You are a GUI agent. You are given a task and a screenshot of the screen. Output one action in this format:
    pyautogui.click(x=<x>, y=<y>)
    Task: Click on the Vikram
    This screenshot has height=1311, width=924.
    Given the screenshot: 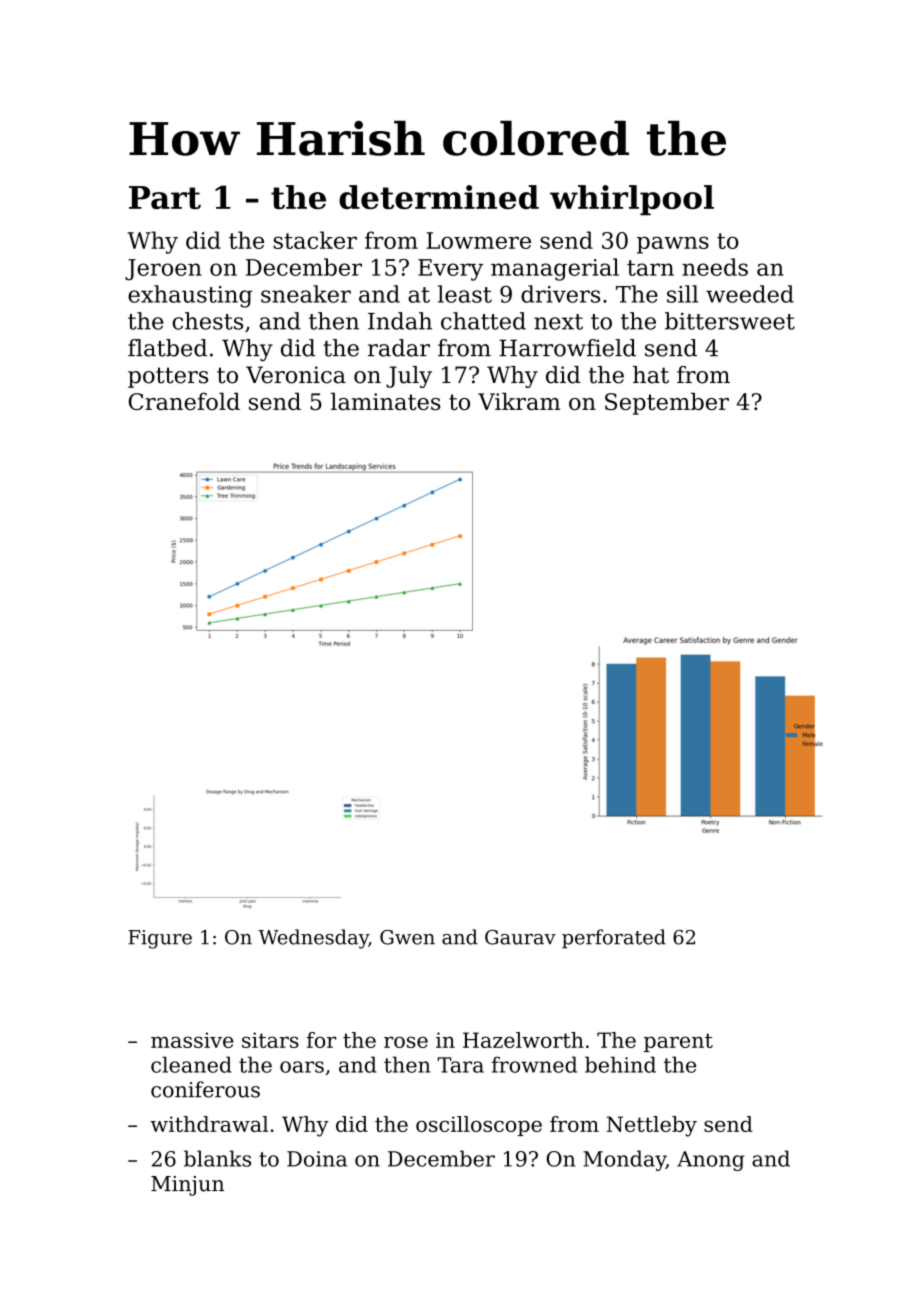 What is the action you would take?
    pyautogui.click(x=519, y=401)
